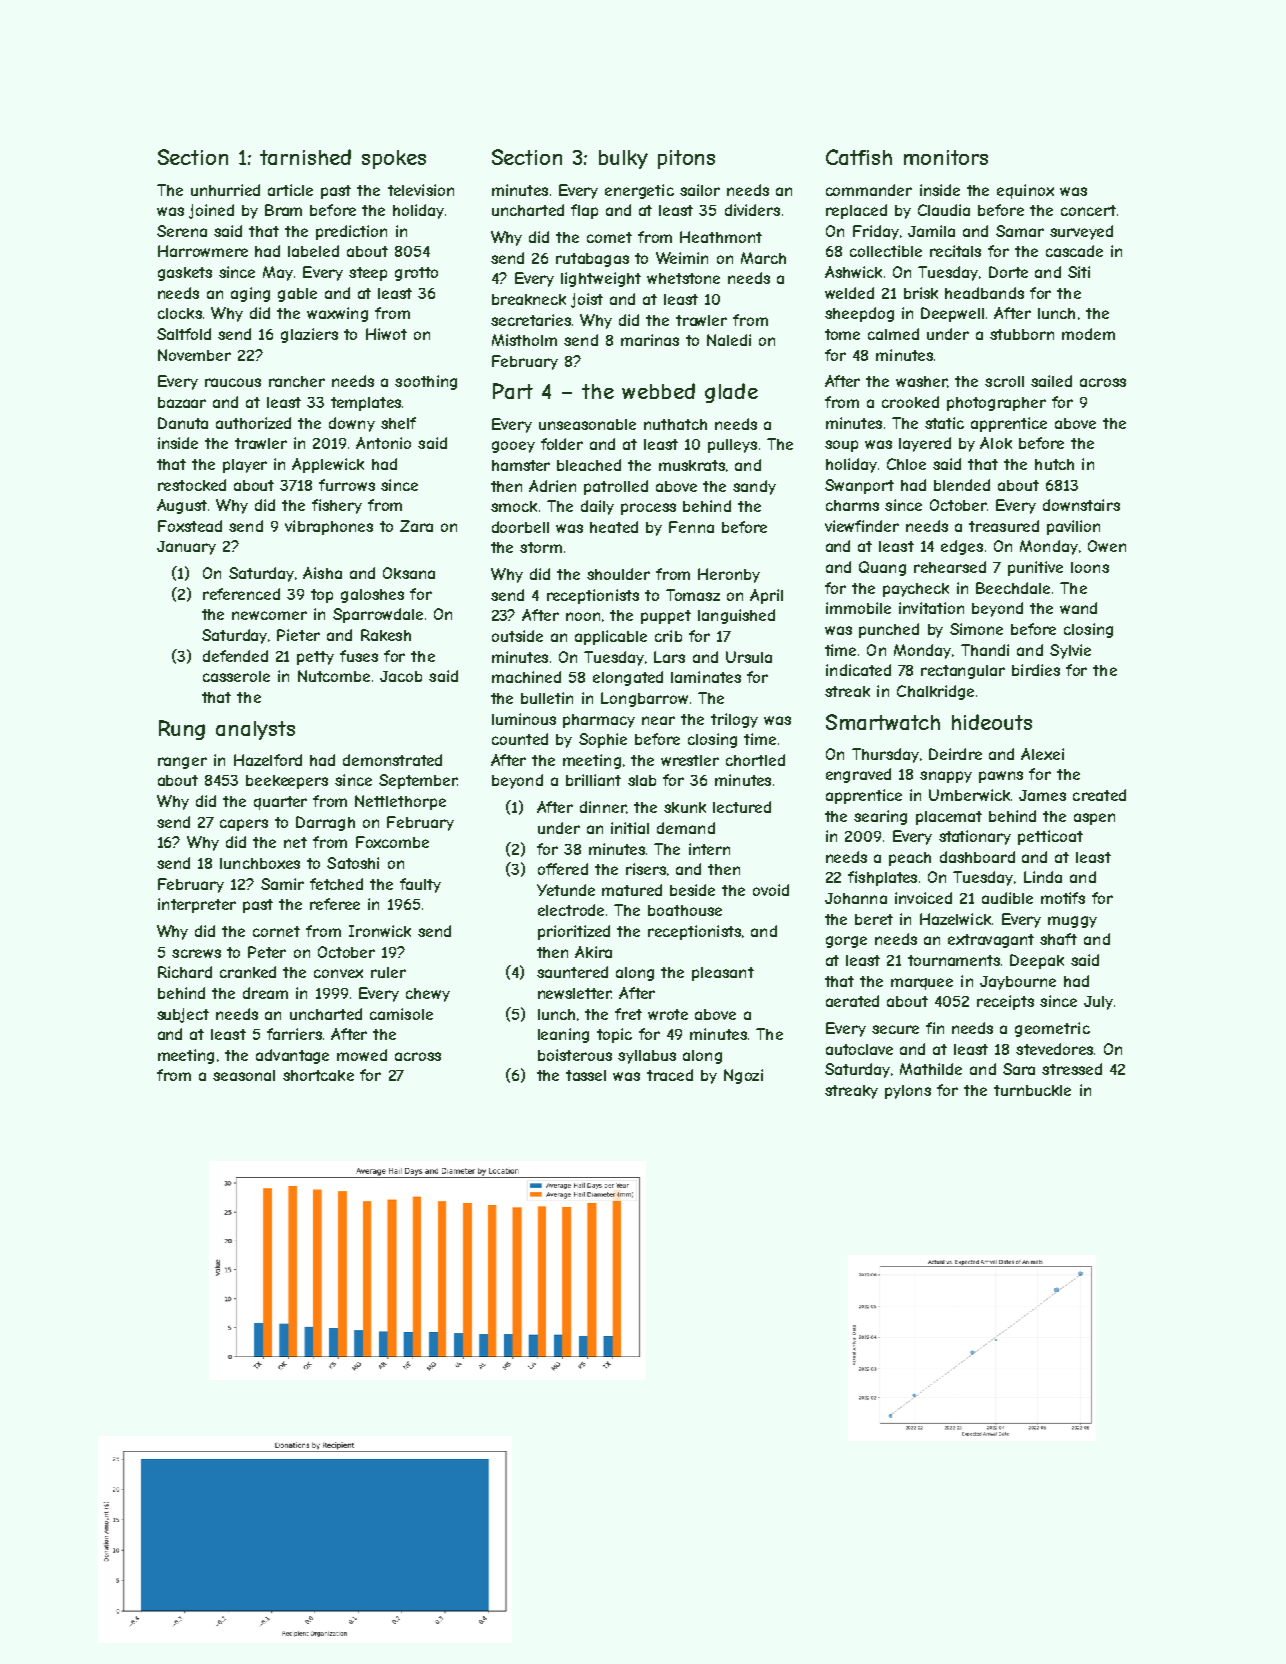 Image resolution: width=1286 pixels, height=1664 pixels. I want to click on casserole, so click(236, 676).
